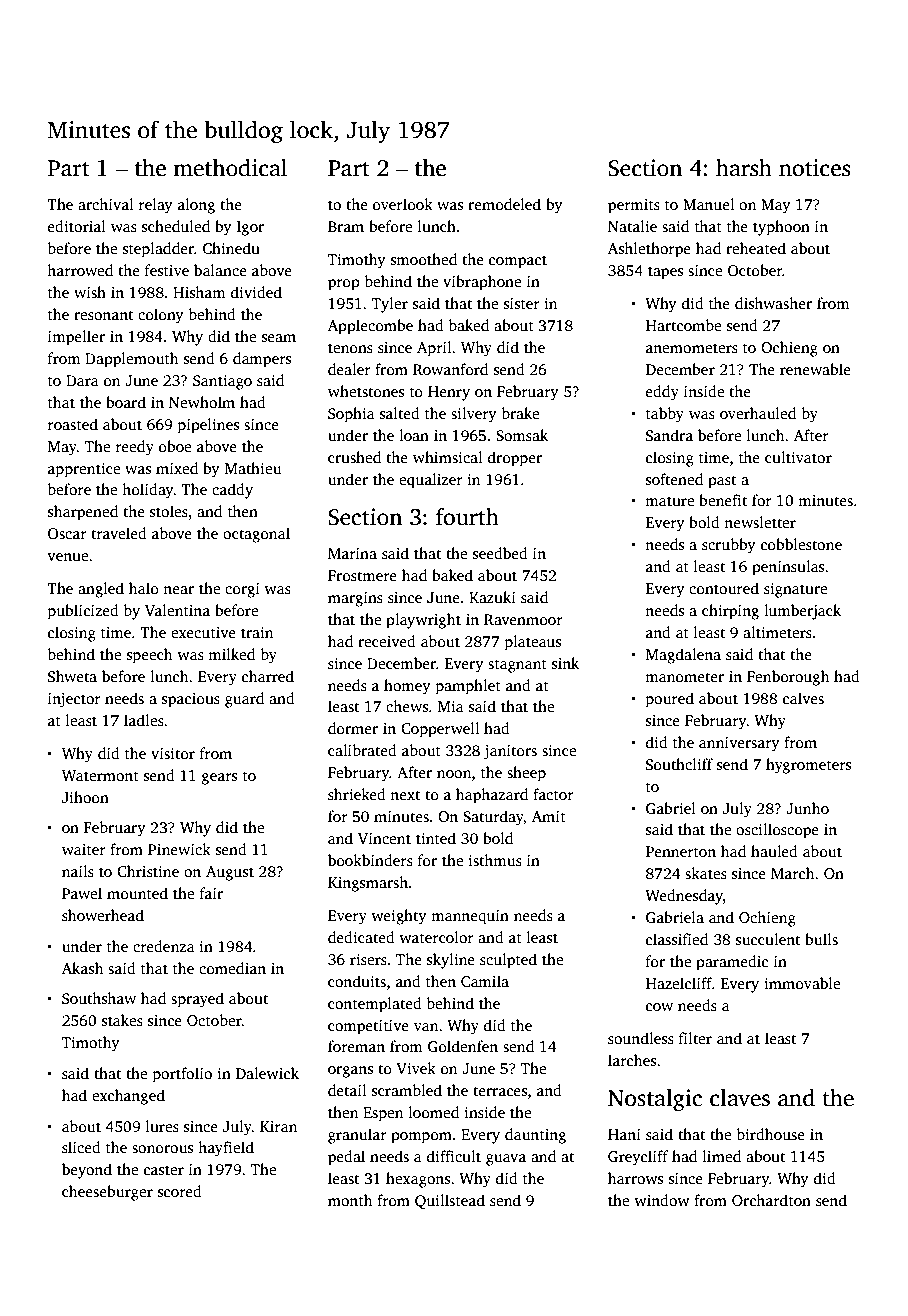  What do you see at coordinates (793, 873) in the image?
I see `March` at bounding box center [793, 873].
